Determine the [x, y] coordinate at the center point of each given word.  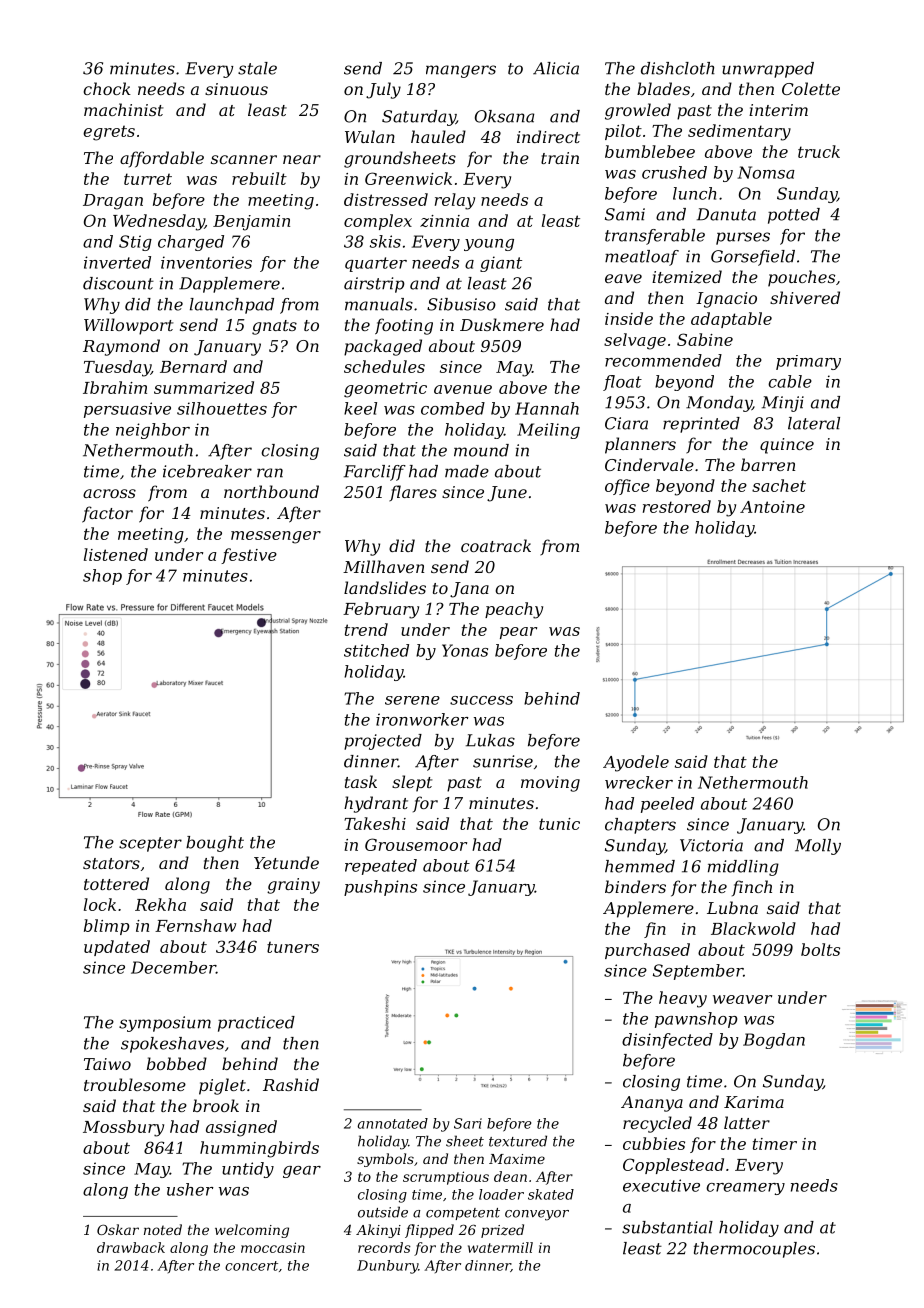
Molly [818, 847]
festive [249, 556]
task [361, 781]
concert [251, 1266]
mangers [461, 71]
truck [819, 151]
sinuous [236, 89]
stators [111, 863]
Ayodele [636, 763]
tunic [559, 824]
